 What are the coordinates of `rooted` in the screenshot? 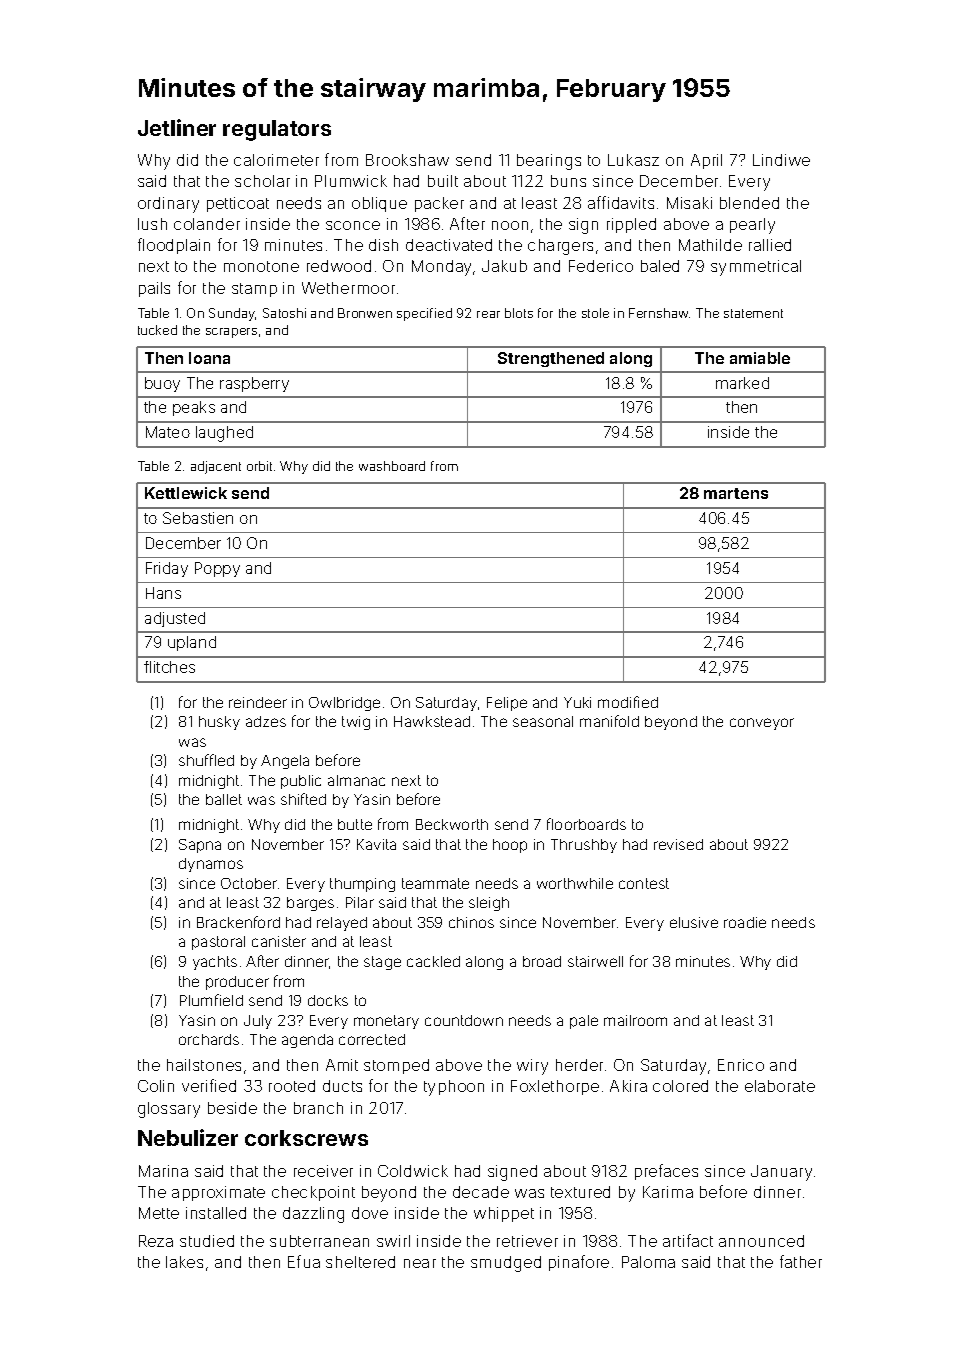 It's located at (292, 1086).
